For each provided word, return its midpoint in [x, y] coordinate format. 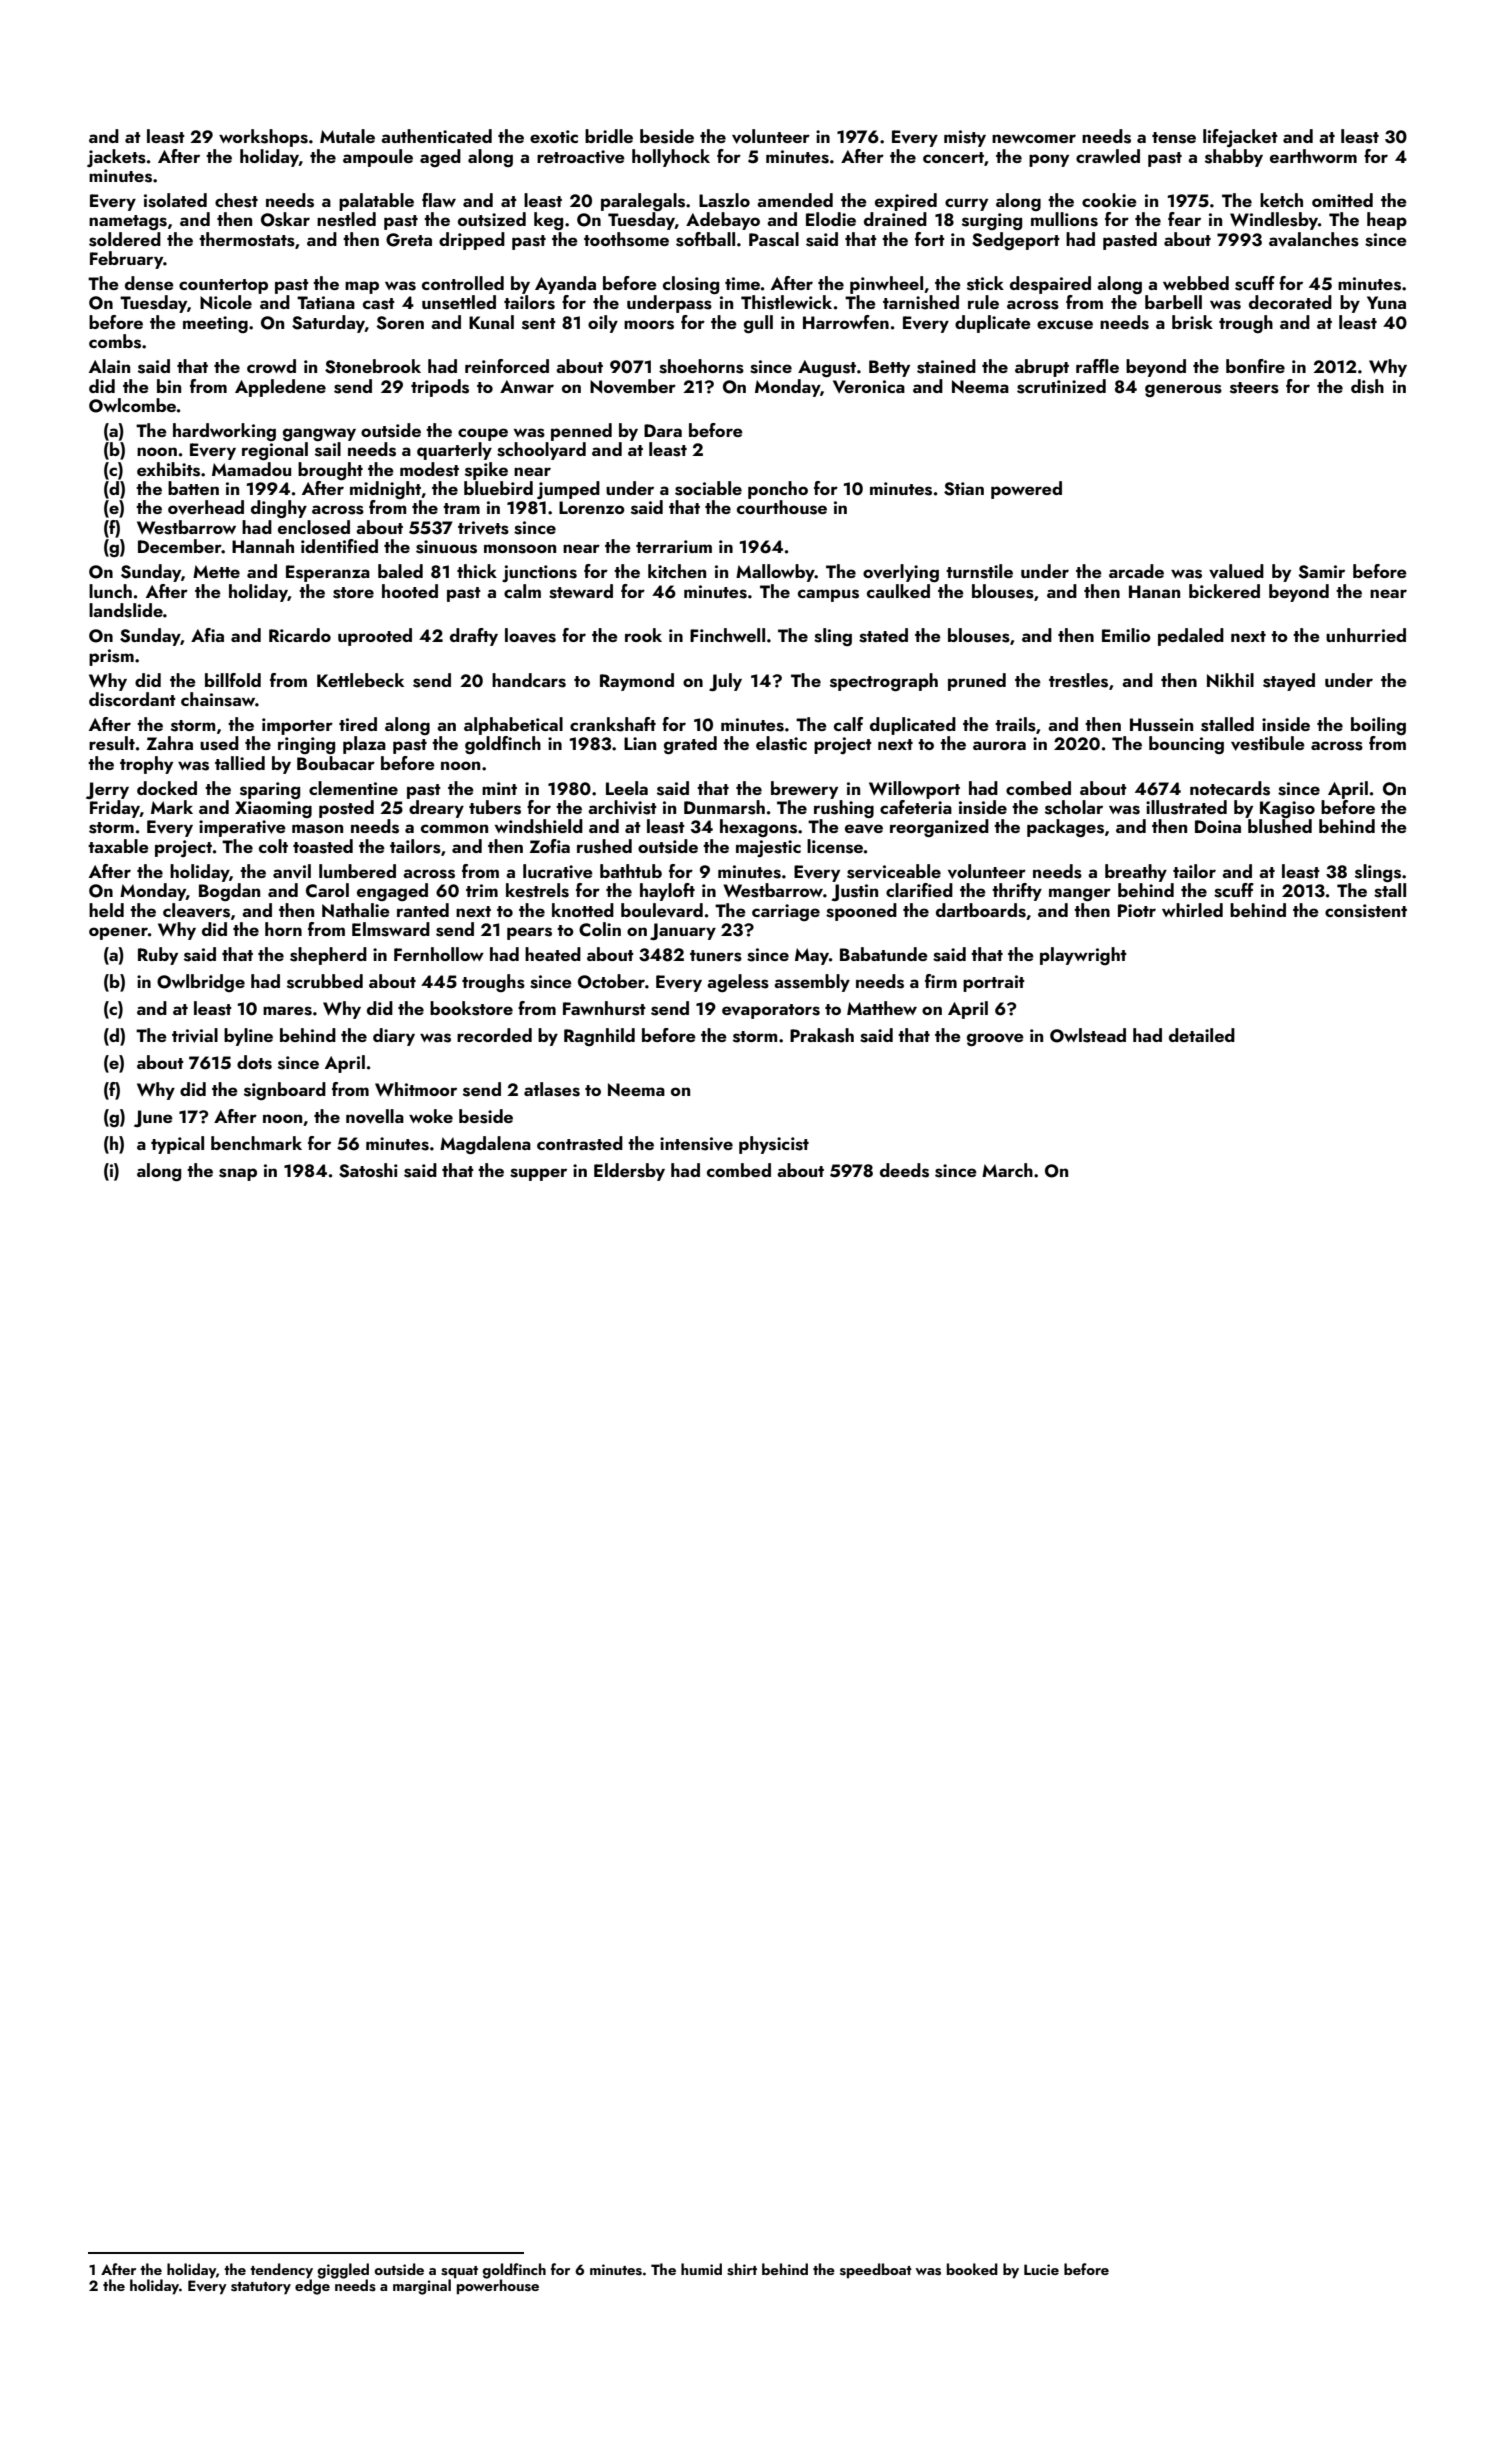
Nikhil [1230, 680]
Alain [109, 366]
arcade [1136, 571]
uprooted [375, 637]
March [1007, 1170]
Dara [663, 430]
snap [238, 1174]
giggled [343, 2271]
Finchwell [727, 635]
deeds [904, 1170]
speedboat [876, 2270]
